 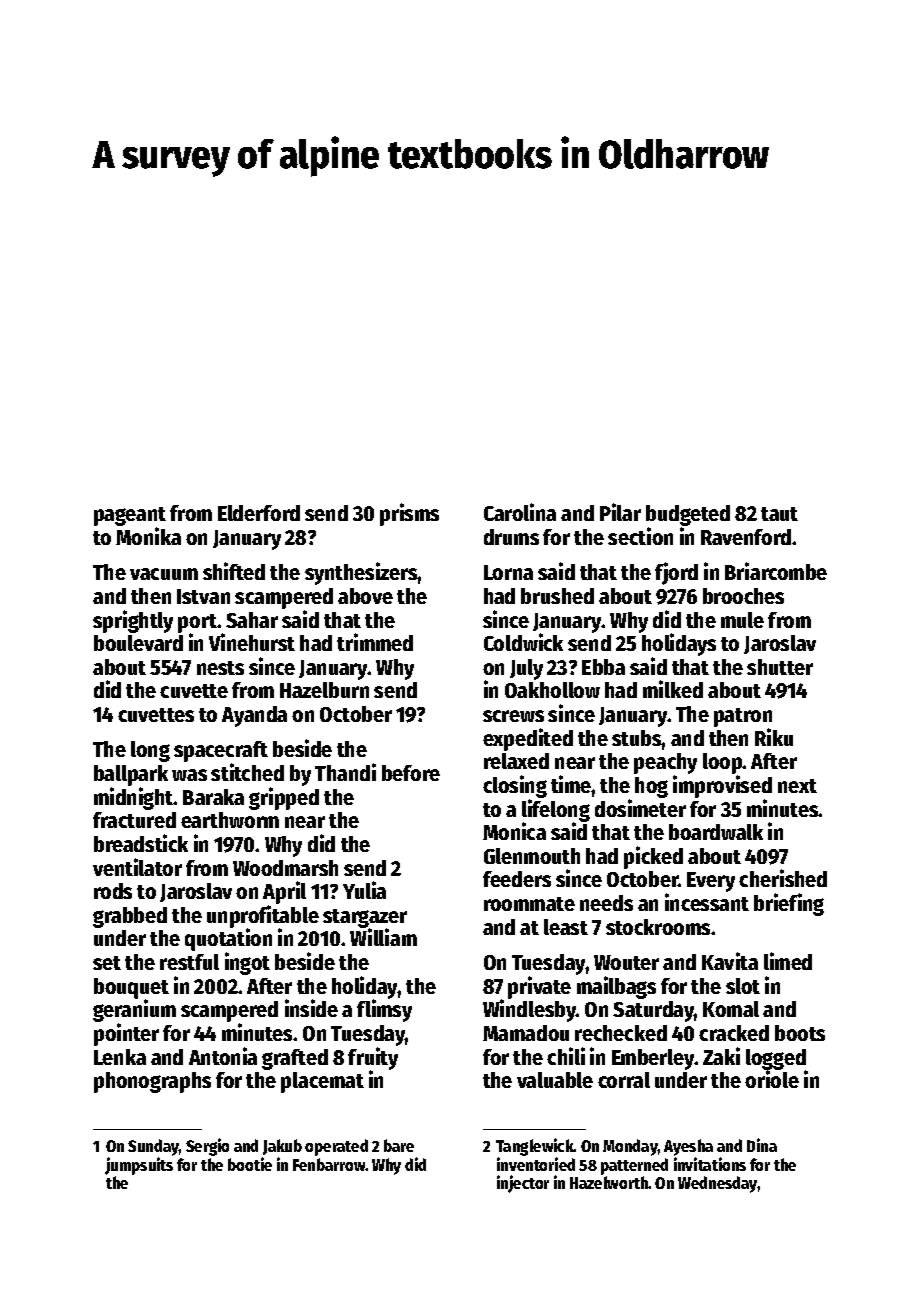 I want to click on screws, so click(x=513, y=716).
